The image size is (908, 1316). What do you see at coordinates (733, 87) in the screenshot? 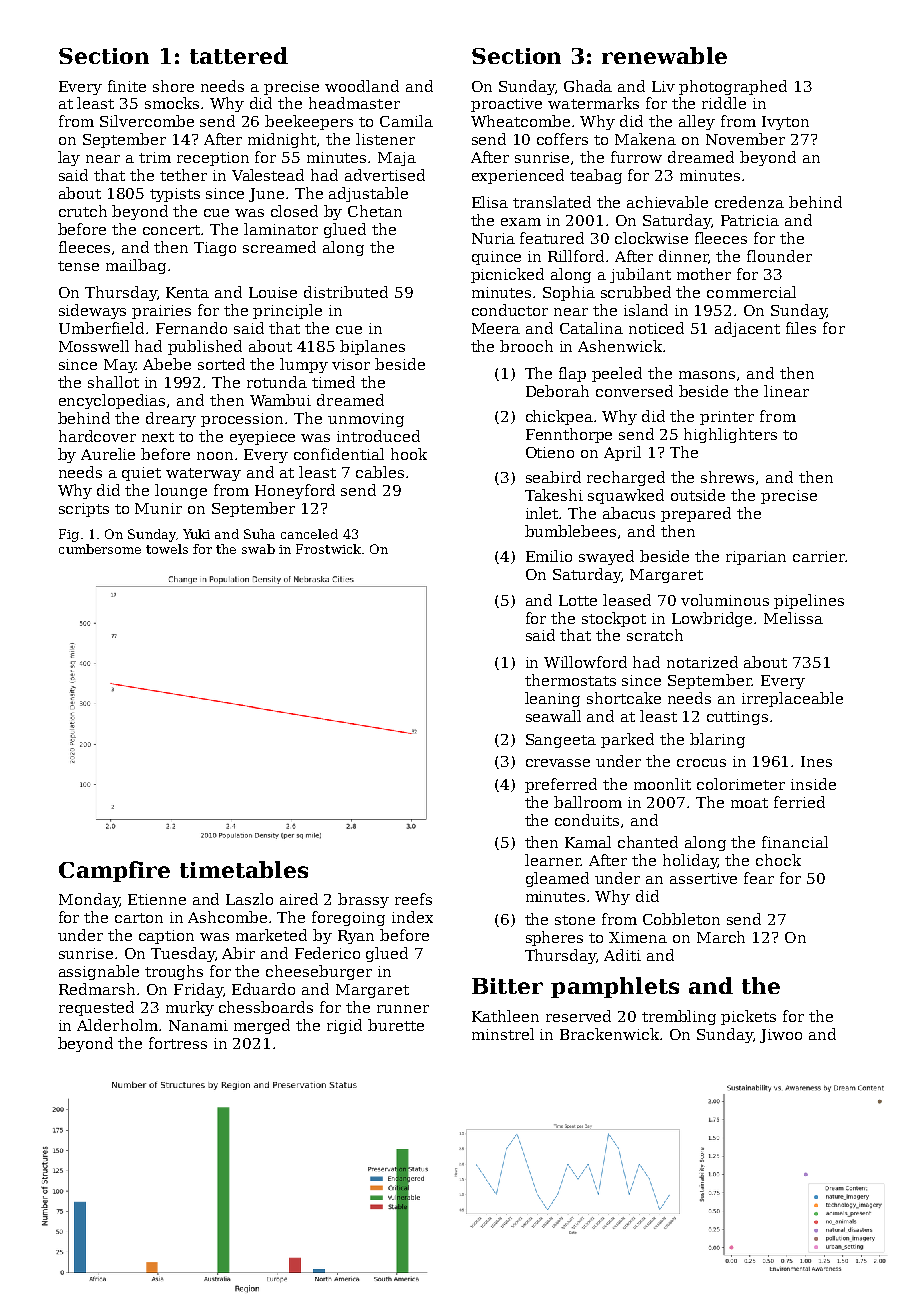
I see `photographed` at bounding box center [733, 87].
